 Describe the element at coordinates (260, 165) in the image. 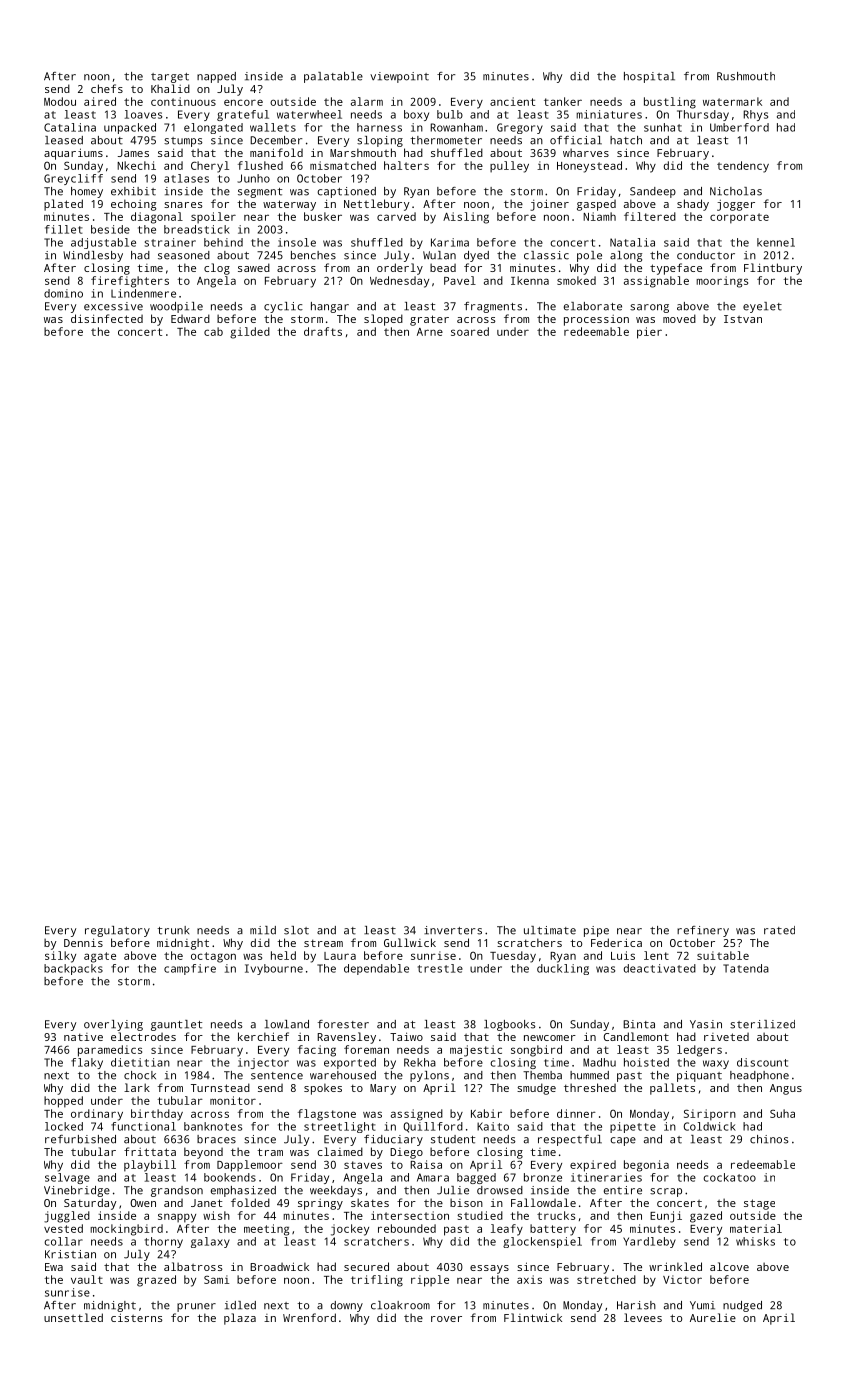

I see `flushed` at that location.
